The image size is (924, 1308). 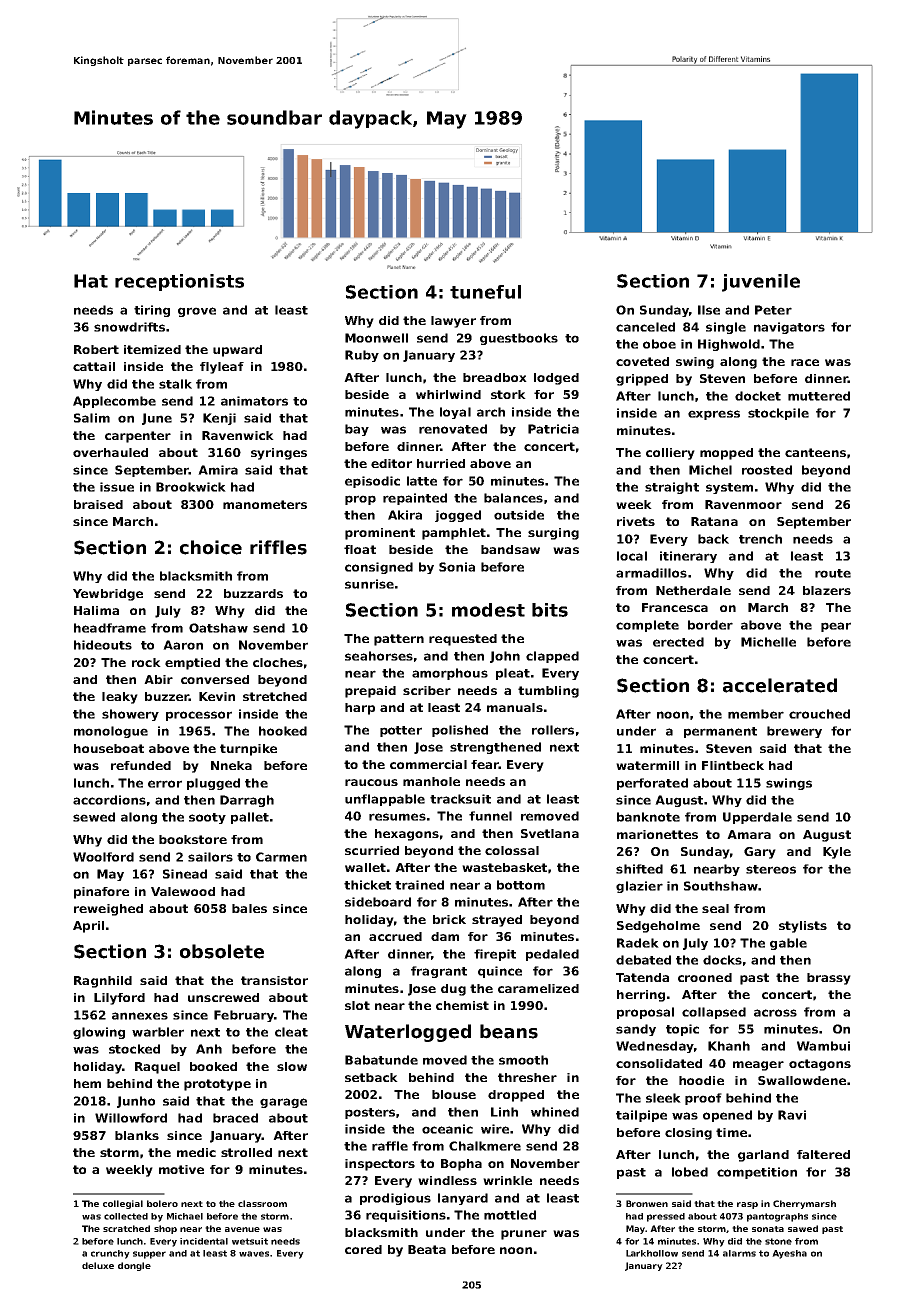 What do you see at coordinates (553, 730) in the screenshot?
I see `rollers` at bounding box center [553, 730].
